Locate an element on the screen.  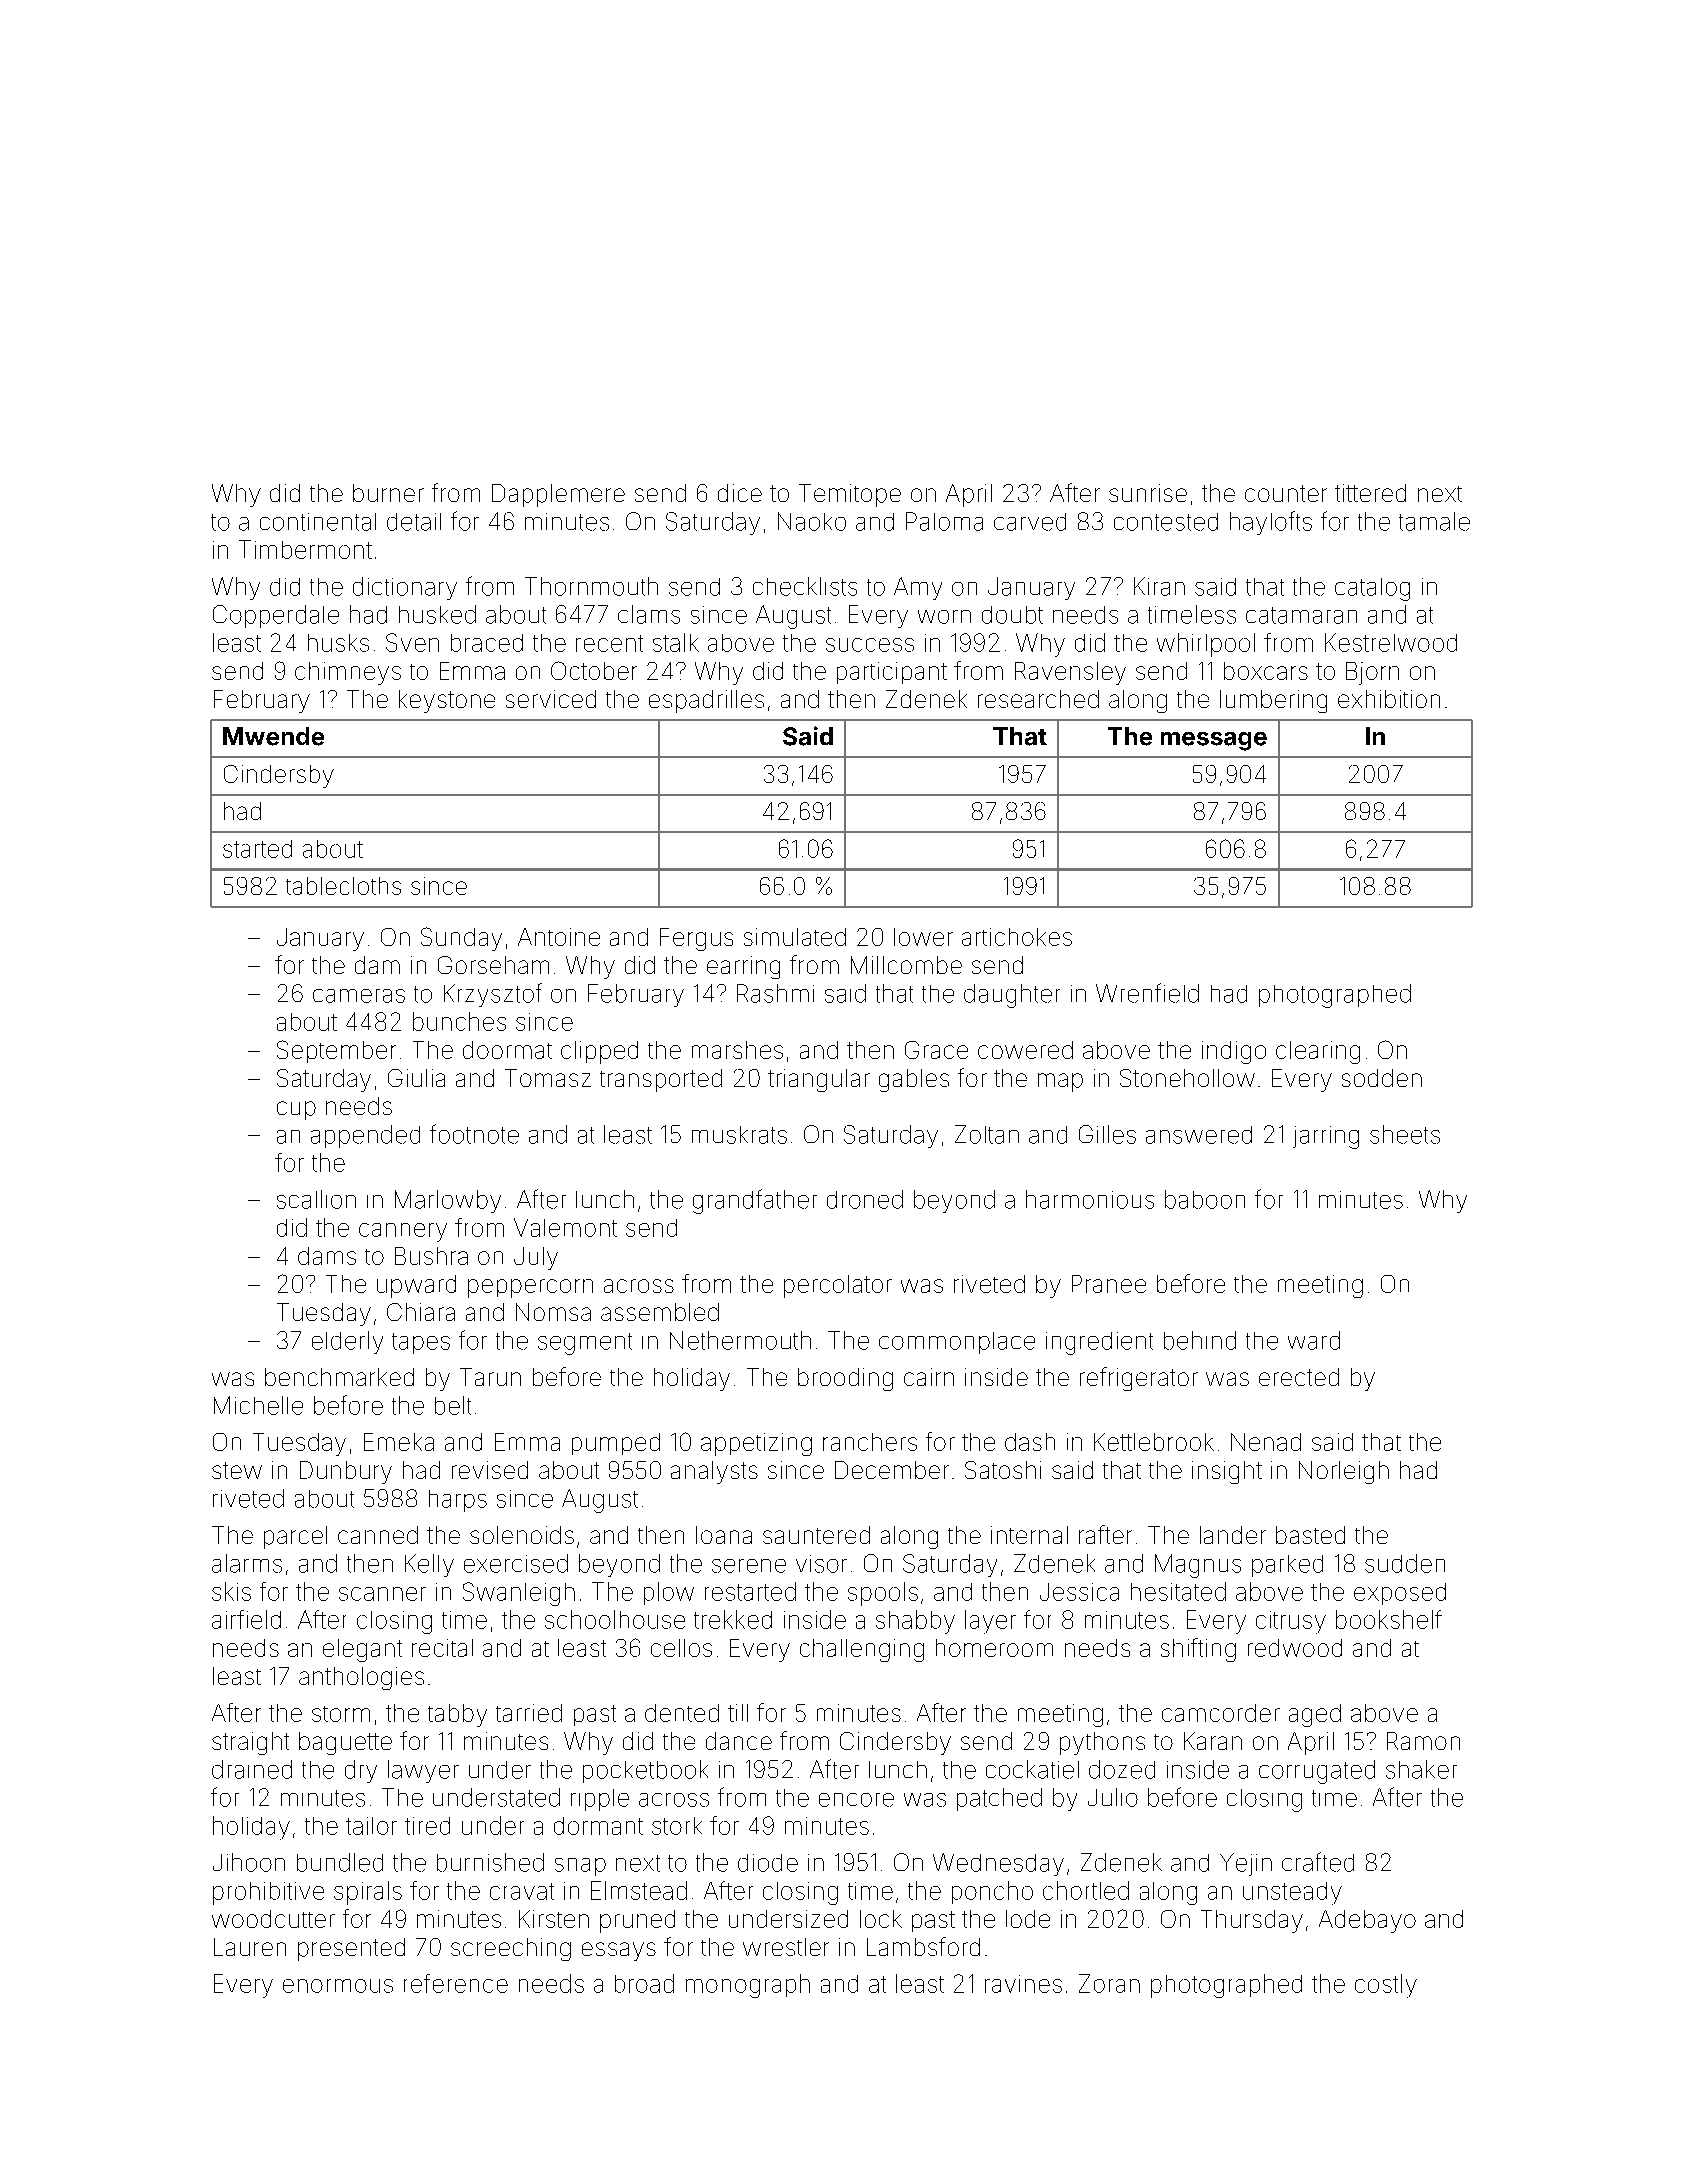
woodcutter is located at coordinates (273, 1919).
